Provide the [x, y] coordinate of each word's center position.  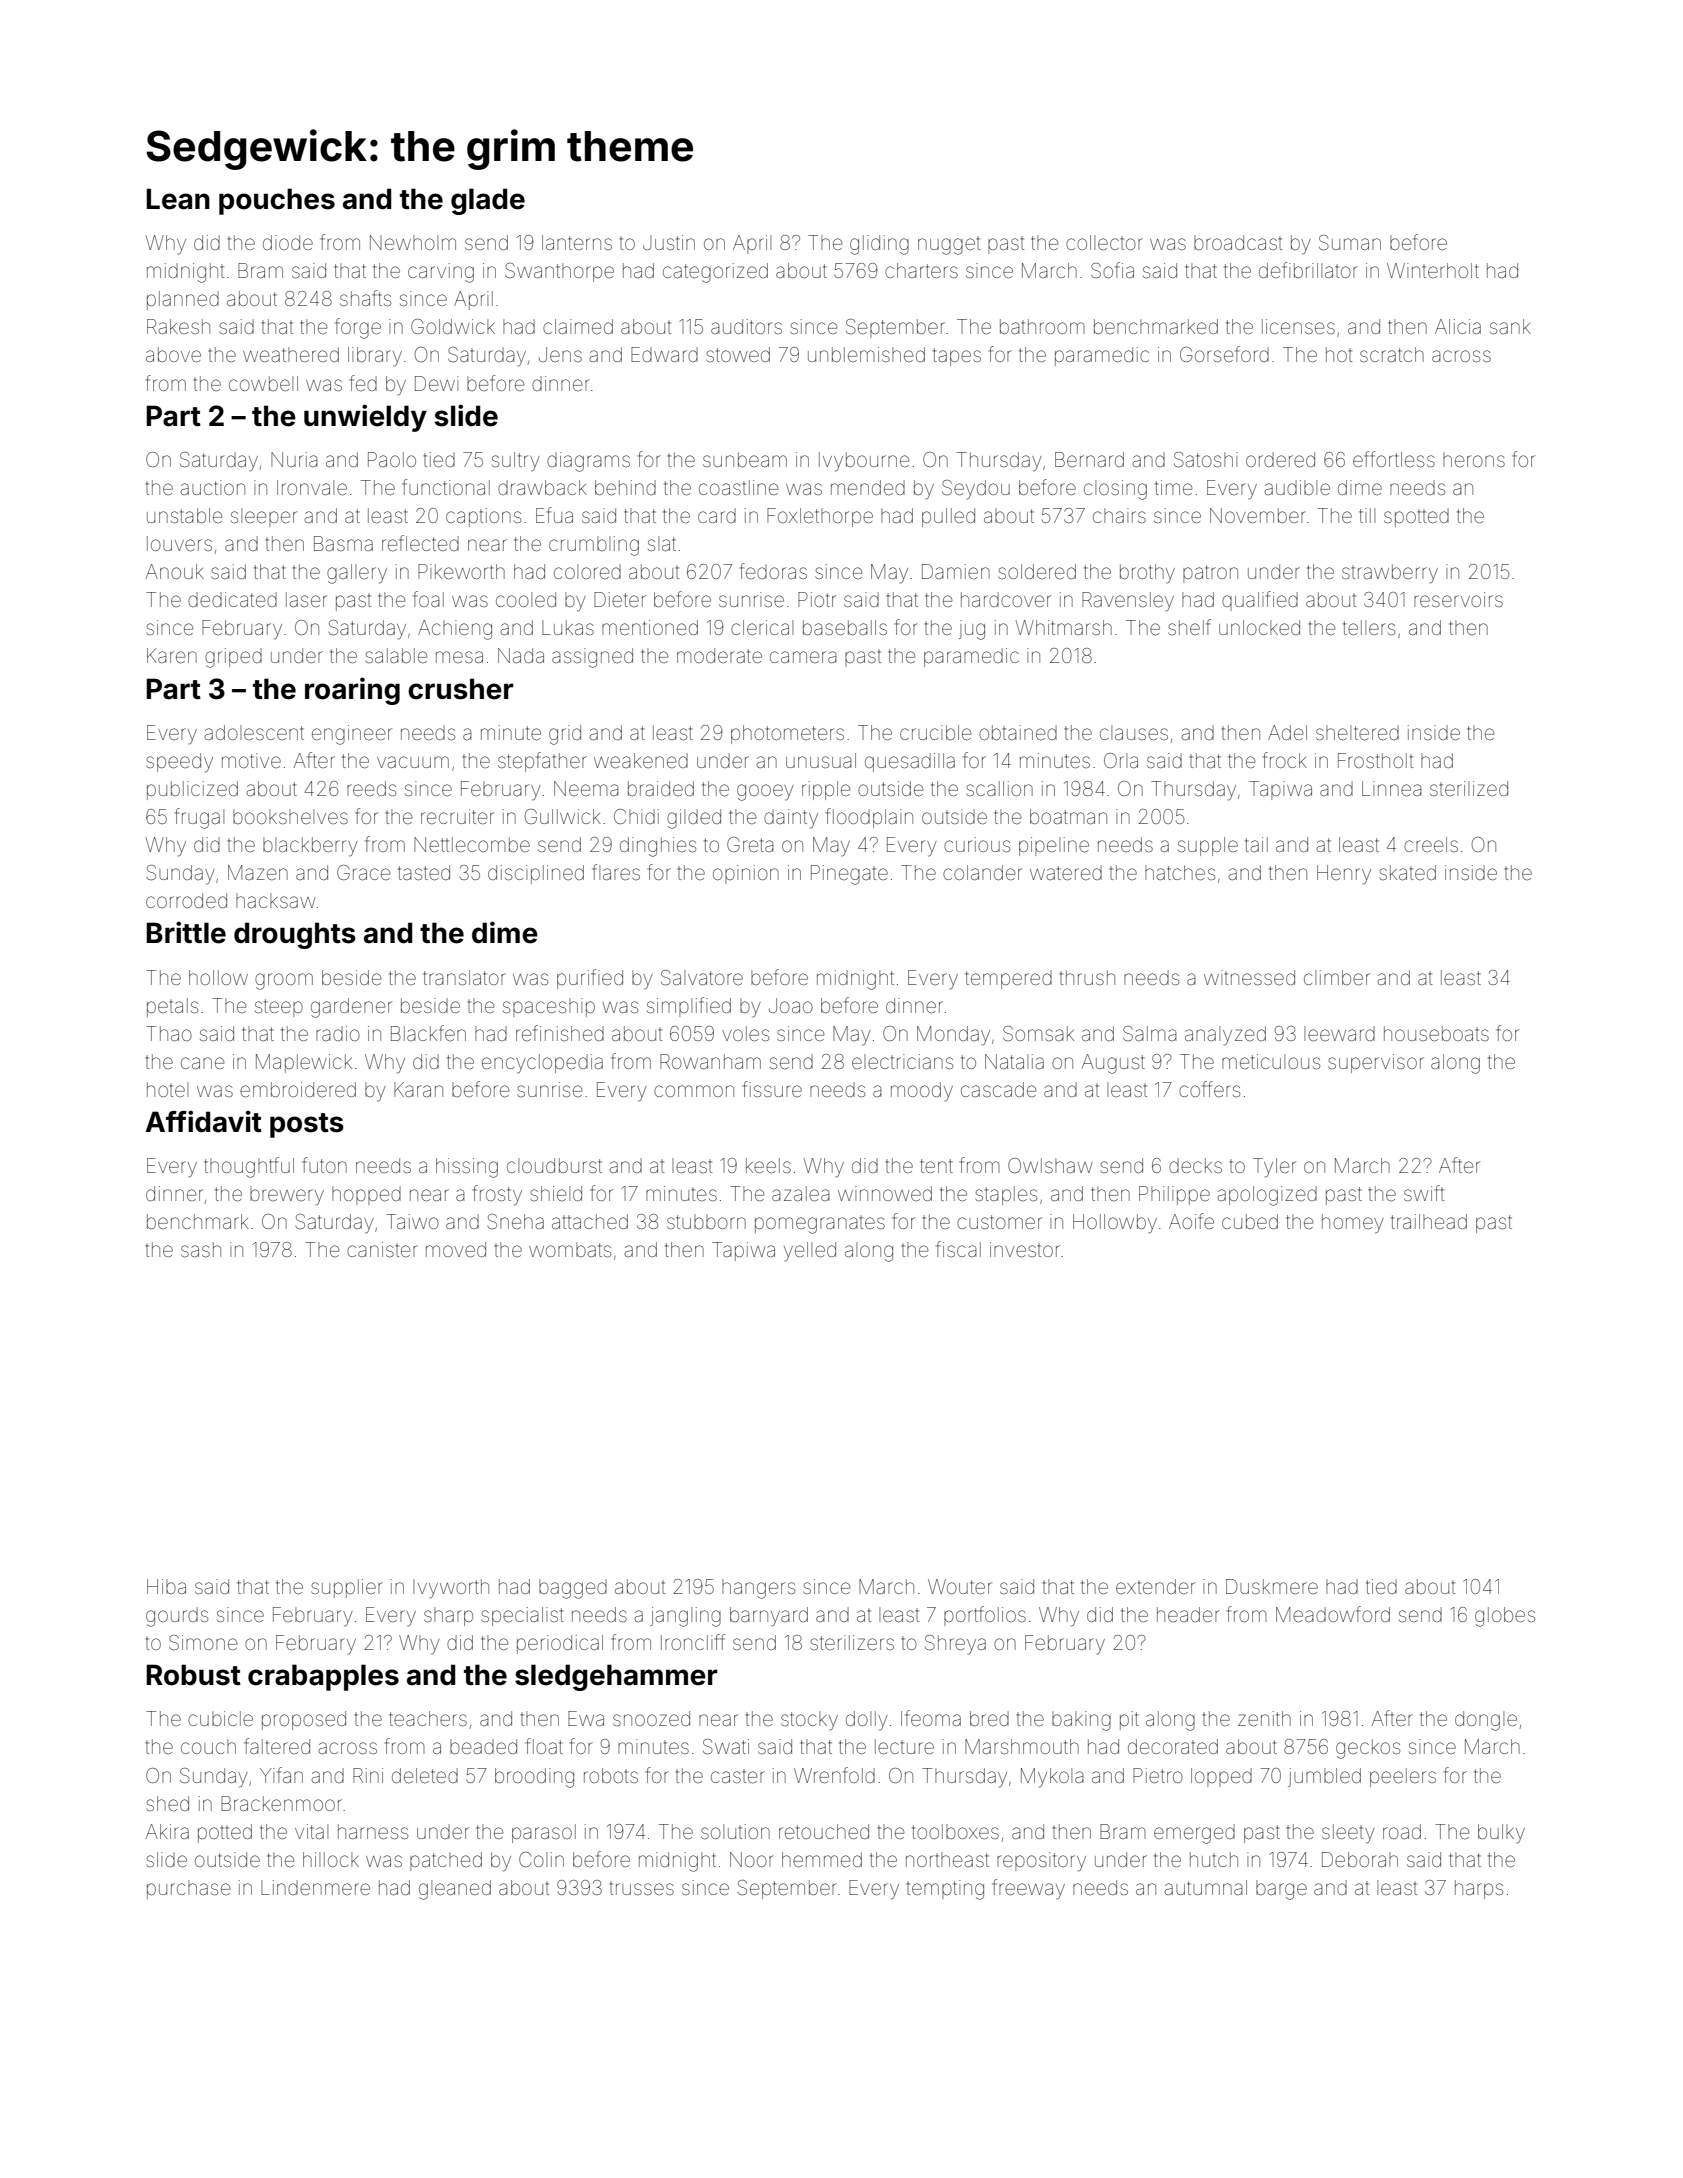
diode [288, 242]
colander [982, 872]
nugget [949, 245]
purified [590, 979]
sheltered [1357, 732]
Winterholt [1433, 270]
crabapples [323, 1677]
